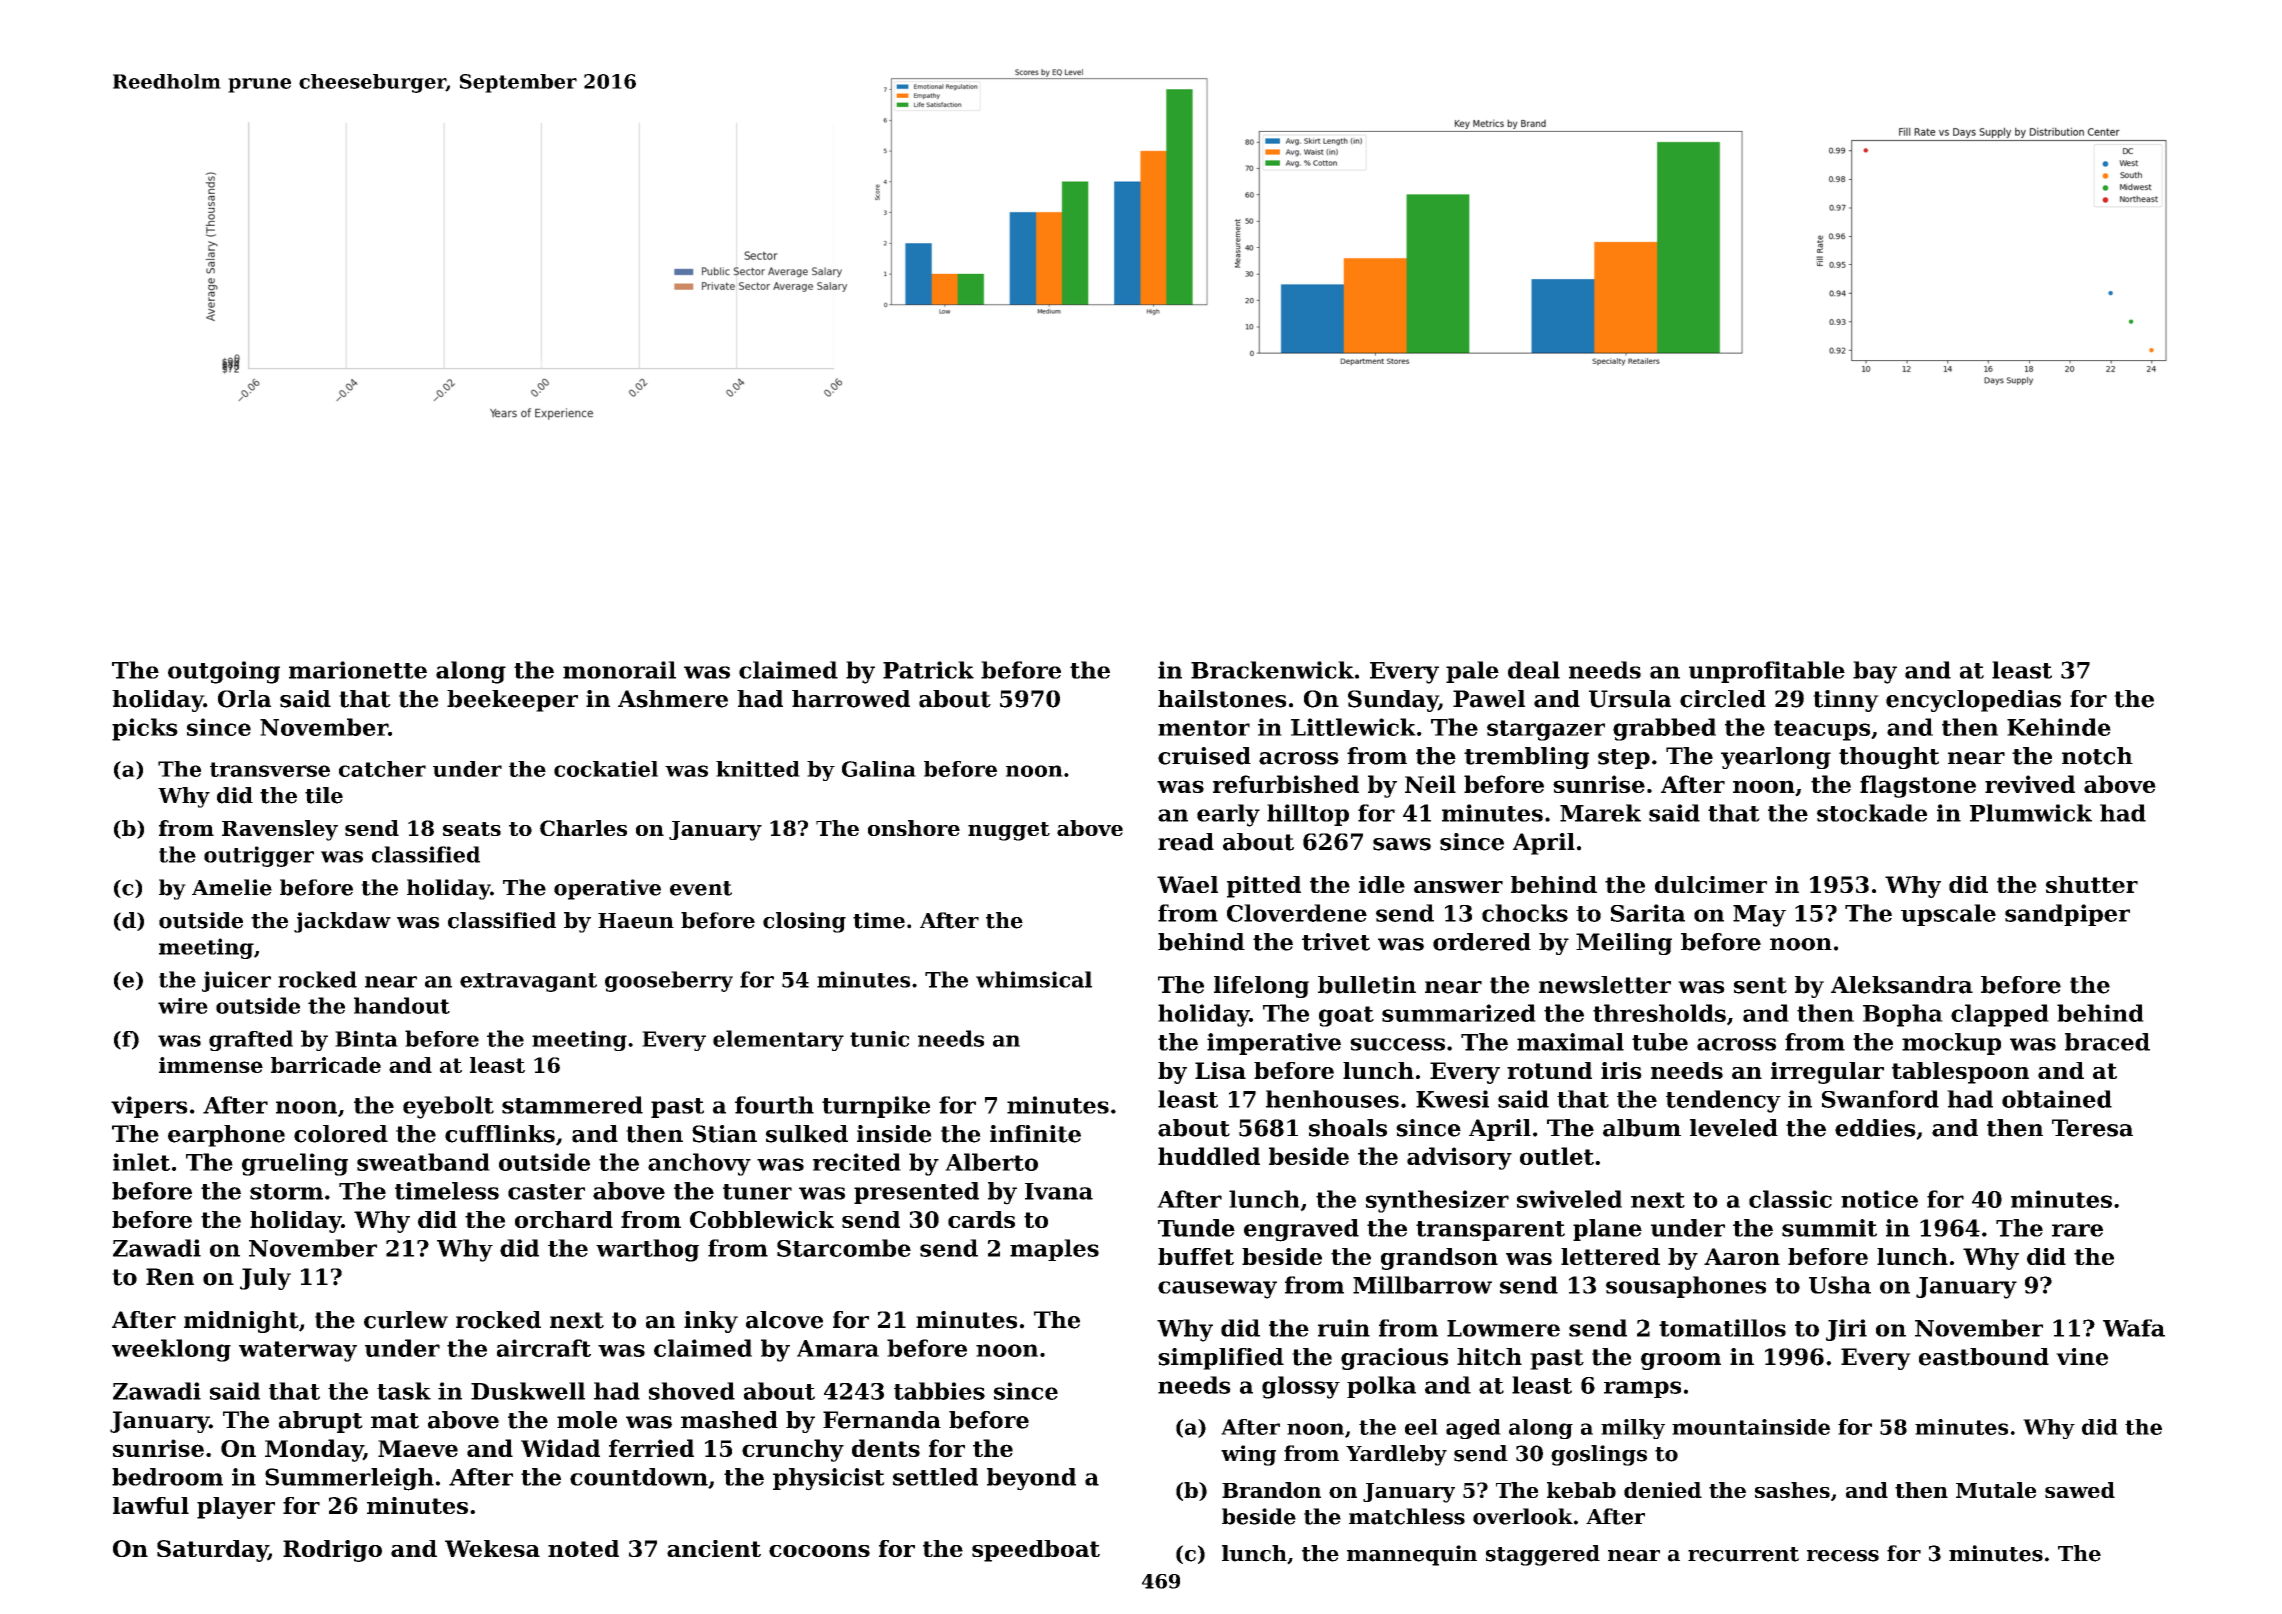  I want to click on recurrent, so click(1743, 1554).
